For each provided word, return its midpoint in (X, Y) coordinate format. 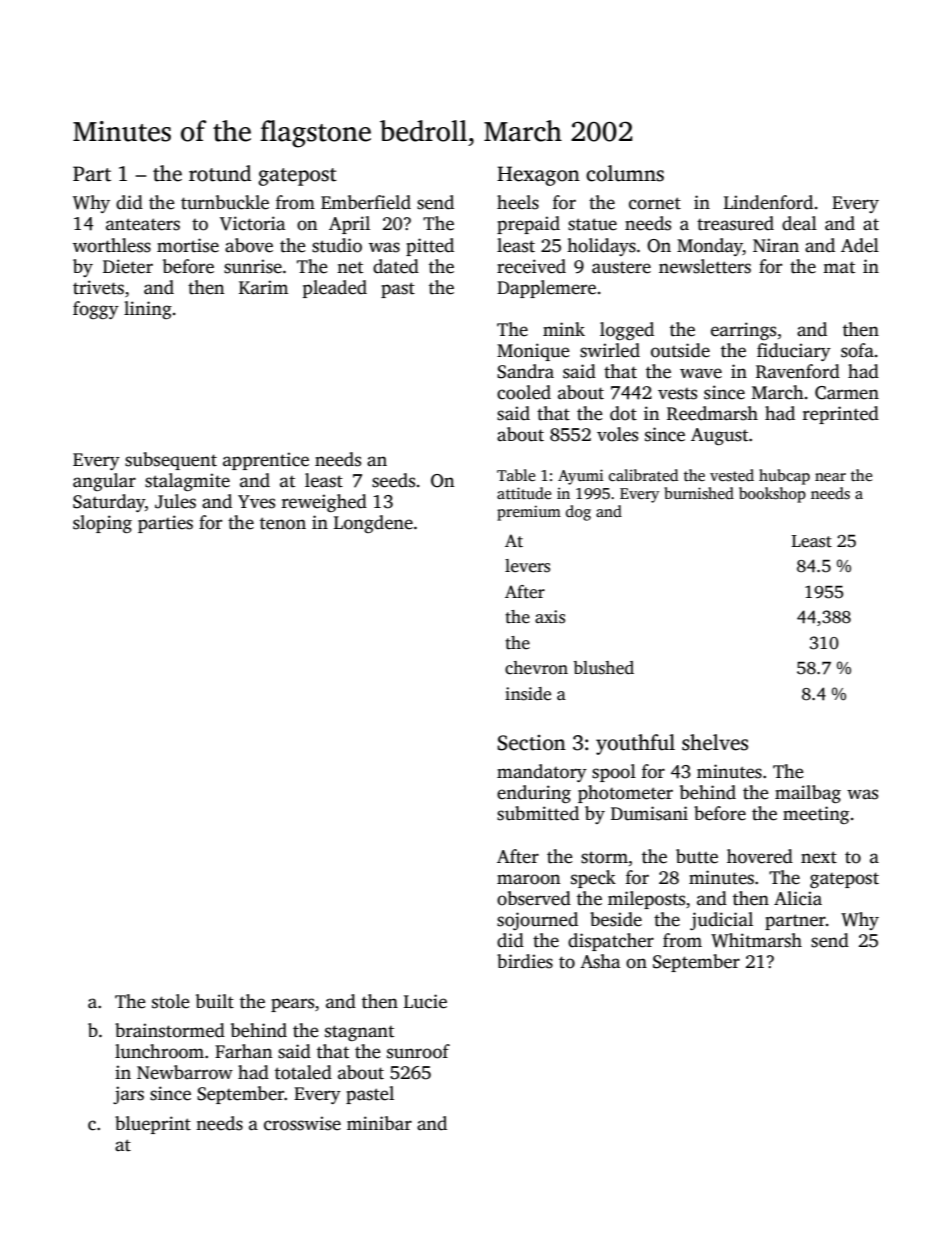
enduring (534, 794)
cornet (655, 203)
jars (128, 1095)
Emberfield (366, 202)
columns (625, 173)
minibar (379, 1123)
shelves (715, 742)
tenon (283, 523)
